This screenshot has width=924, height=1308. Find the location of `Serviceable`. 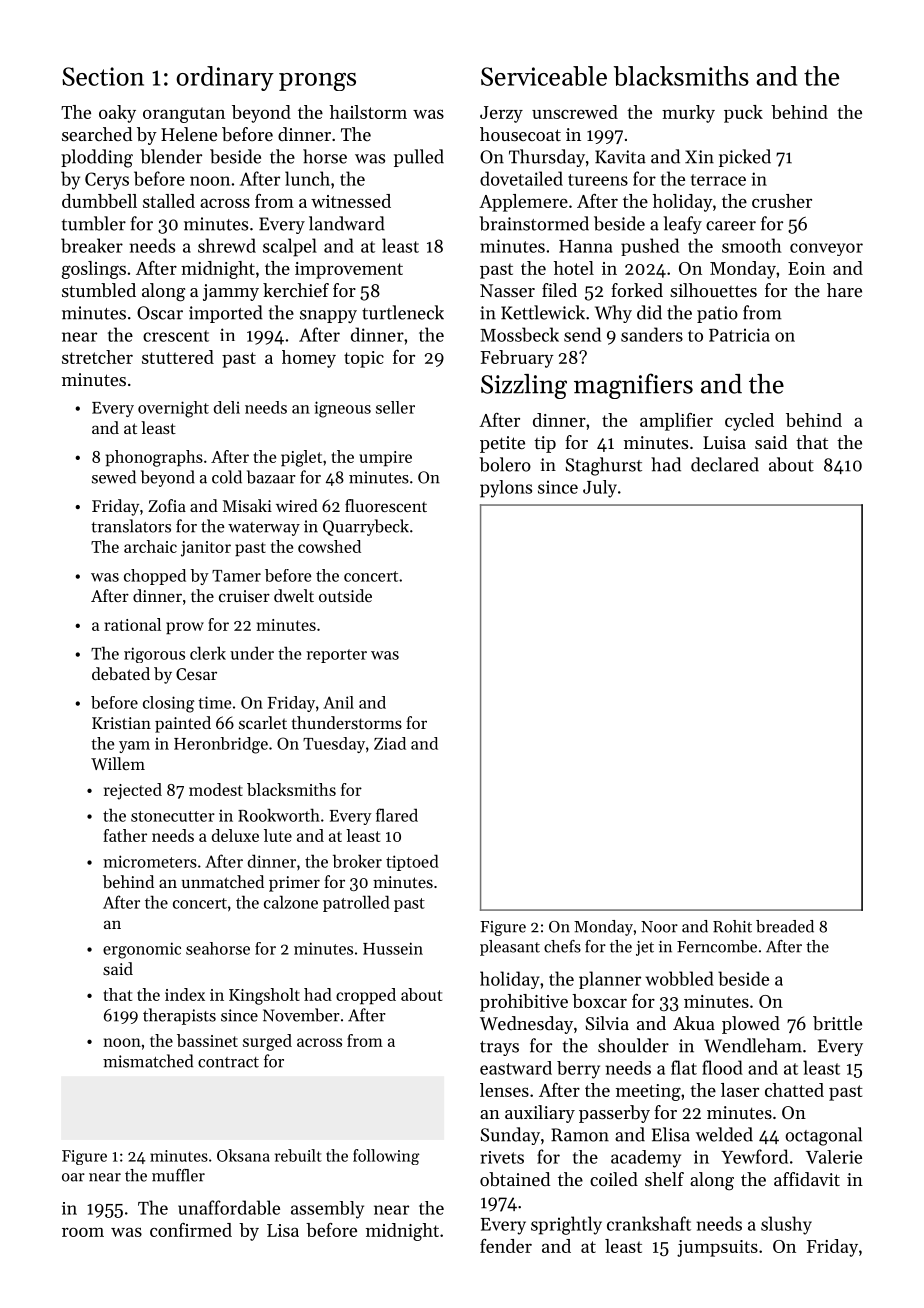

Serviceable is located at coordinates (544, 76).
